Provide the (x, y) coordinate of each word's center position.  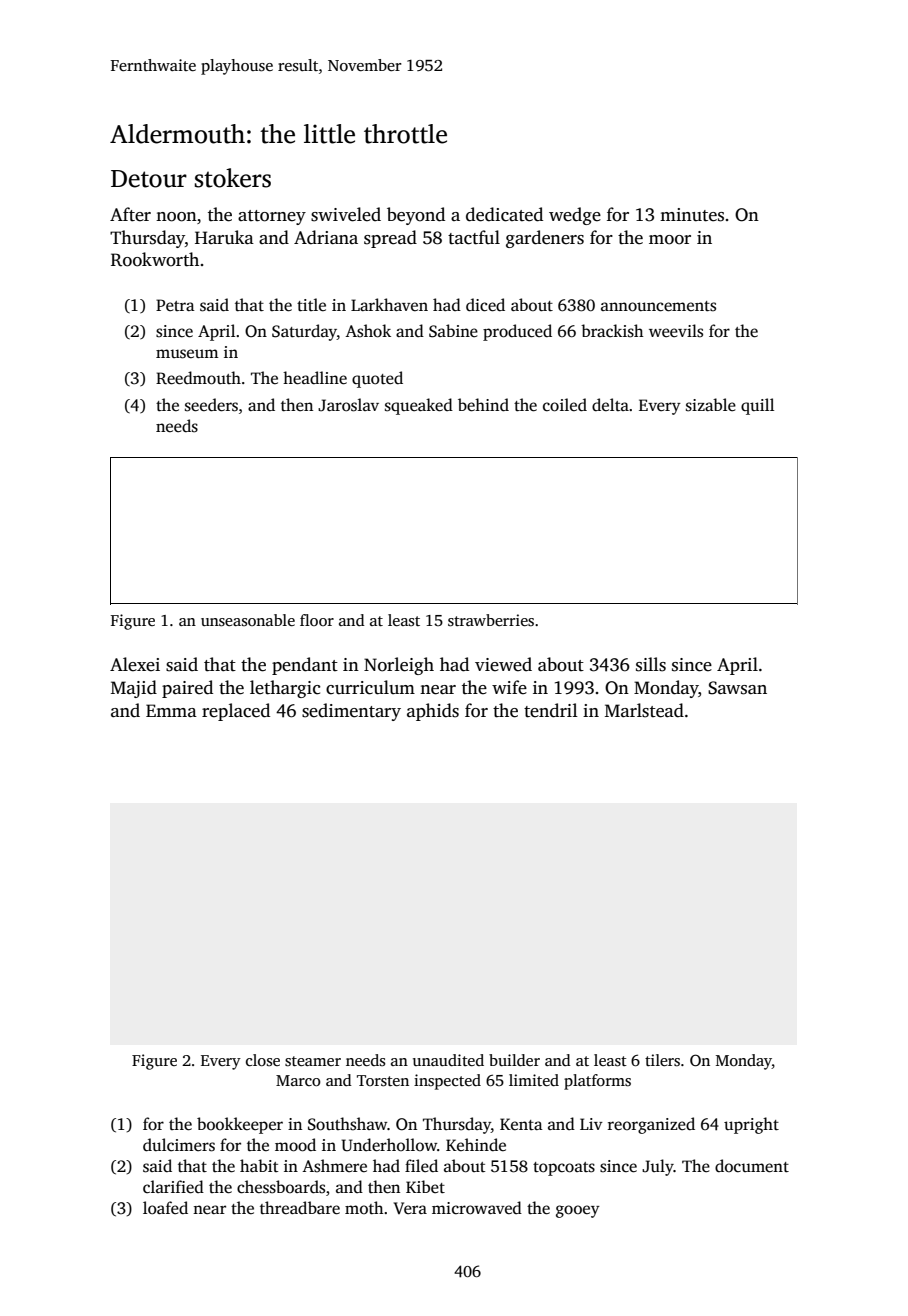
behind (483, 405)
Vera (410, 1208)
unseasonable (248, 620)
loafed (165, 1208)
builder (514, 1060)
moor (670, 240)
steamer (313, 1061)
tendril (551, 710)
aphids (433, 712)
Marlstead (644, 710)
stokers (233, 178)
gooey (578, 1211)
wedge (575, 216)
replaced (236, 712)
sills (651, 664)
